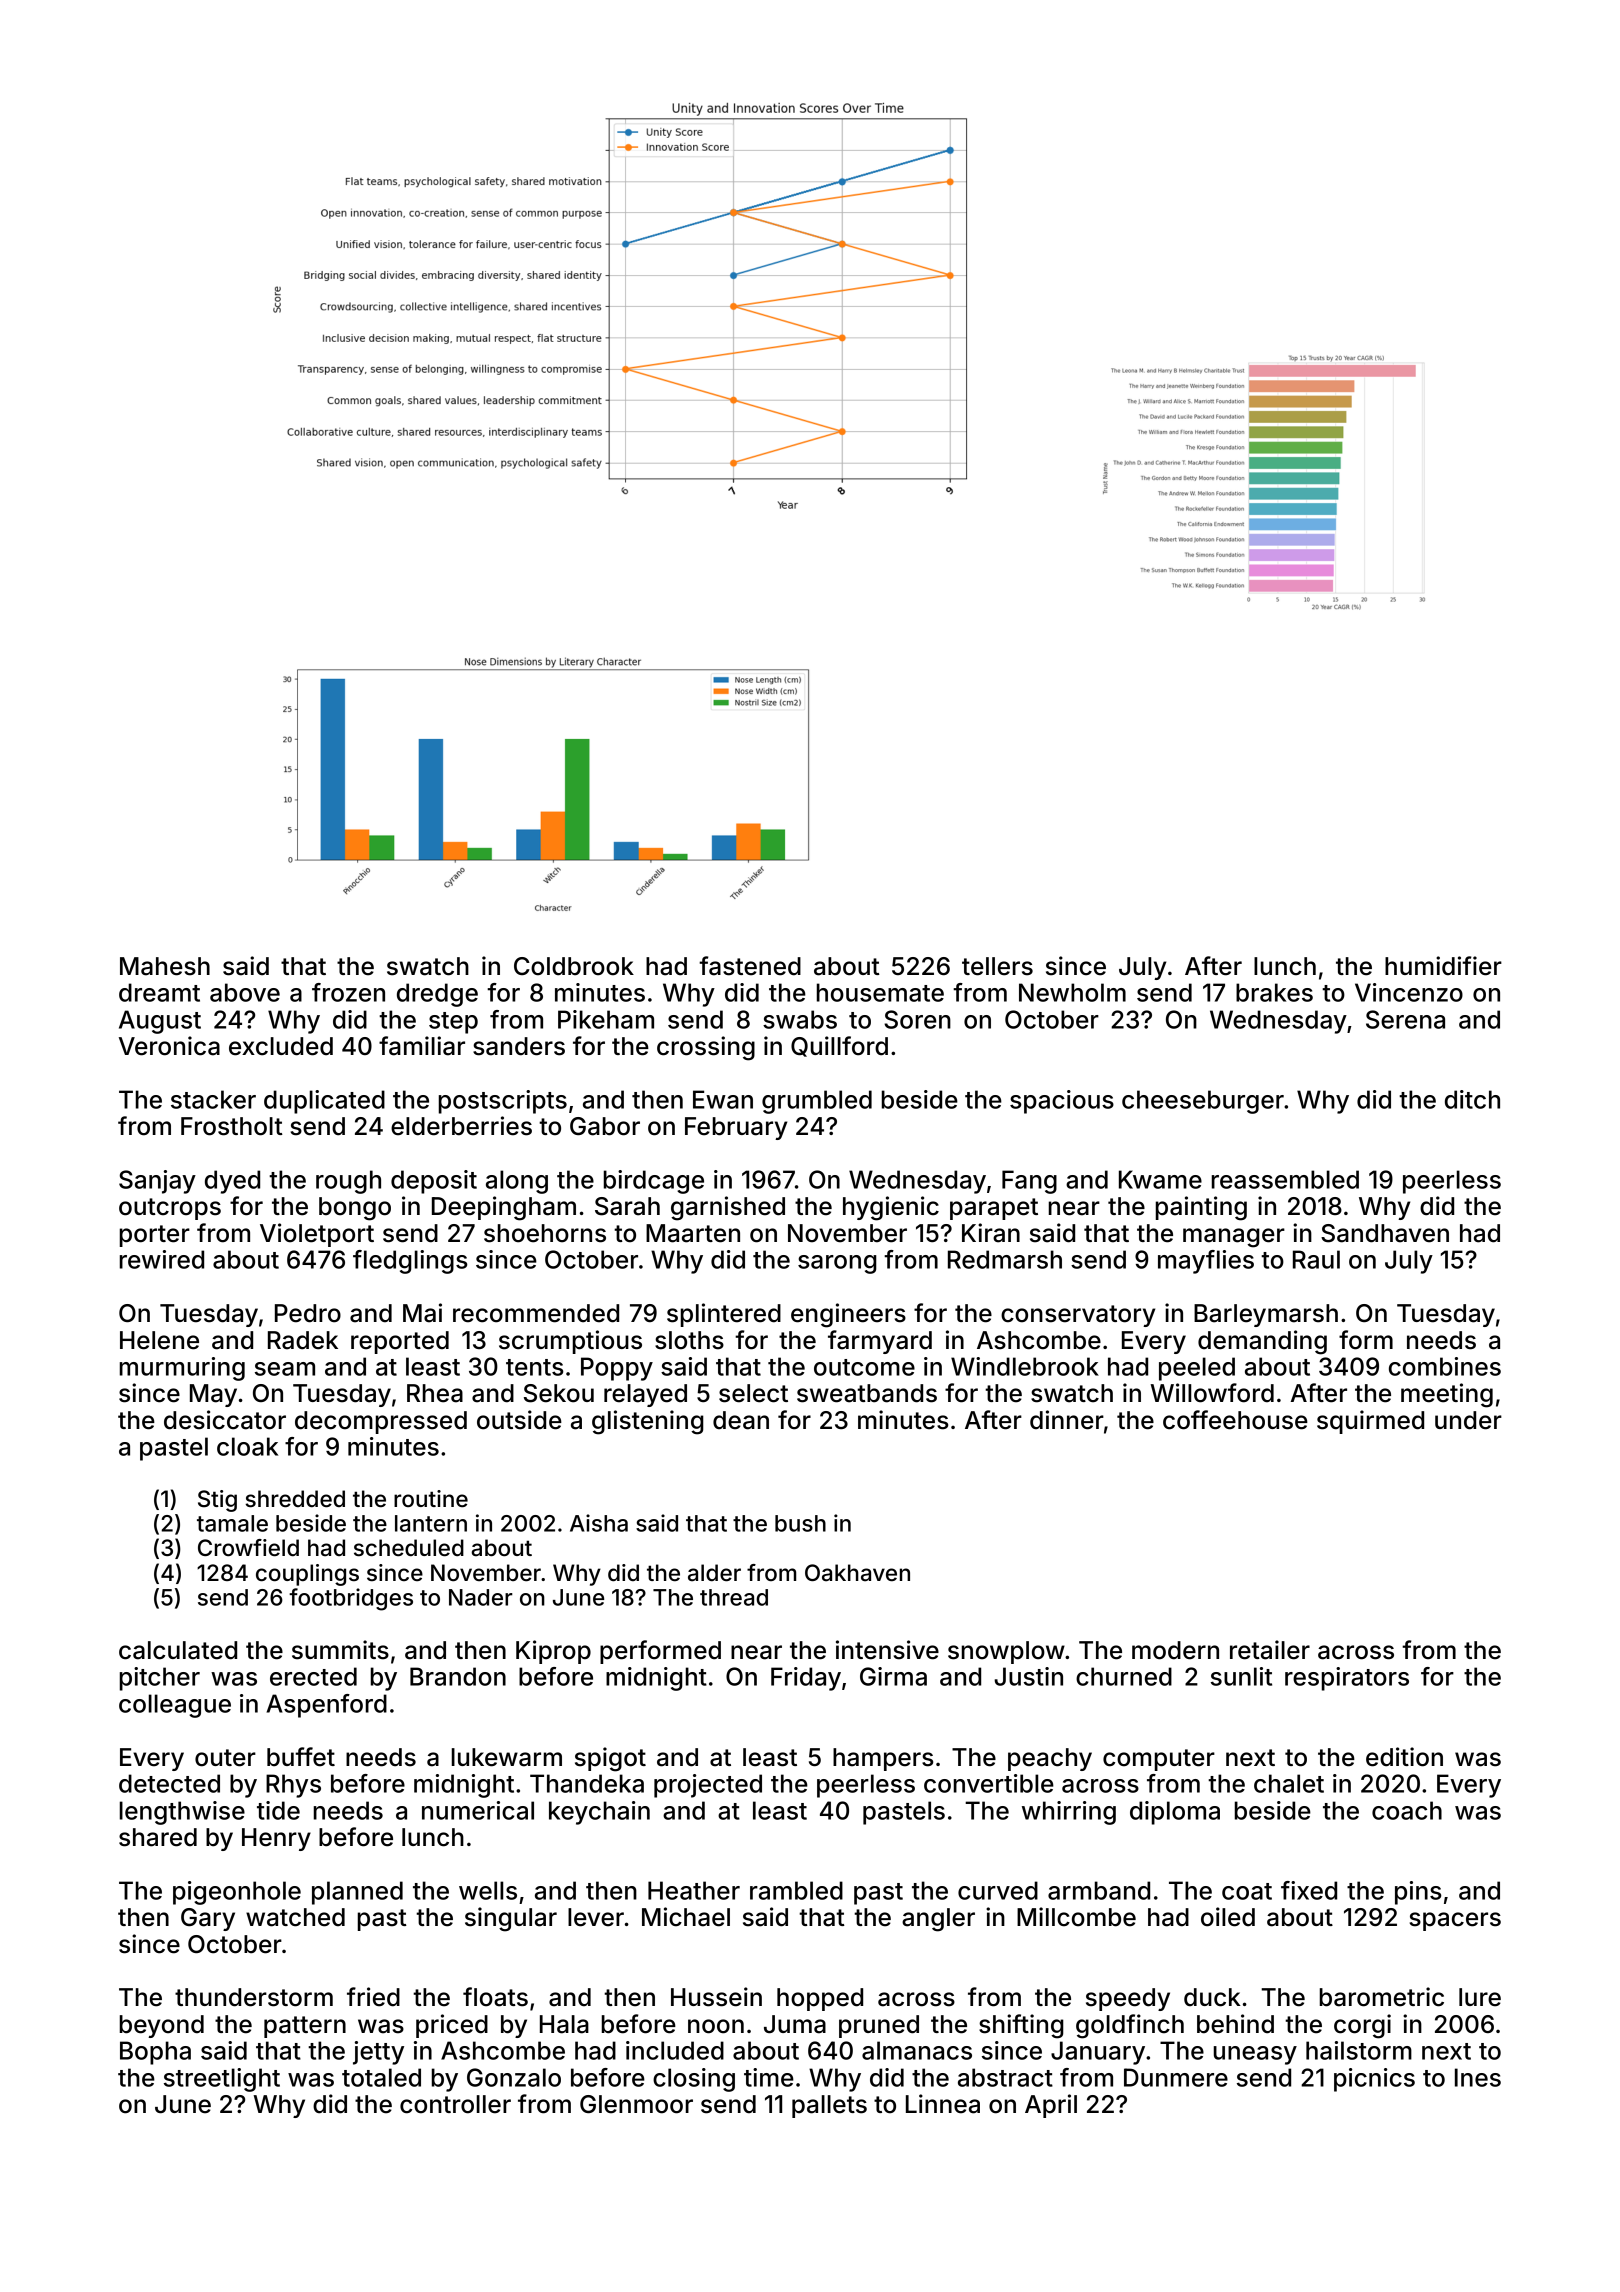 This screenshot has height=2292, width=1620. I want to click on dredge, so click(437, 995).
